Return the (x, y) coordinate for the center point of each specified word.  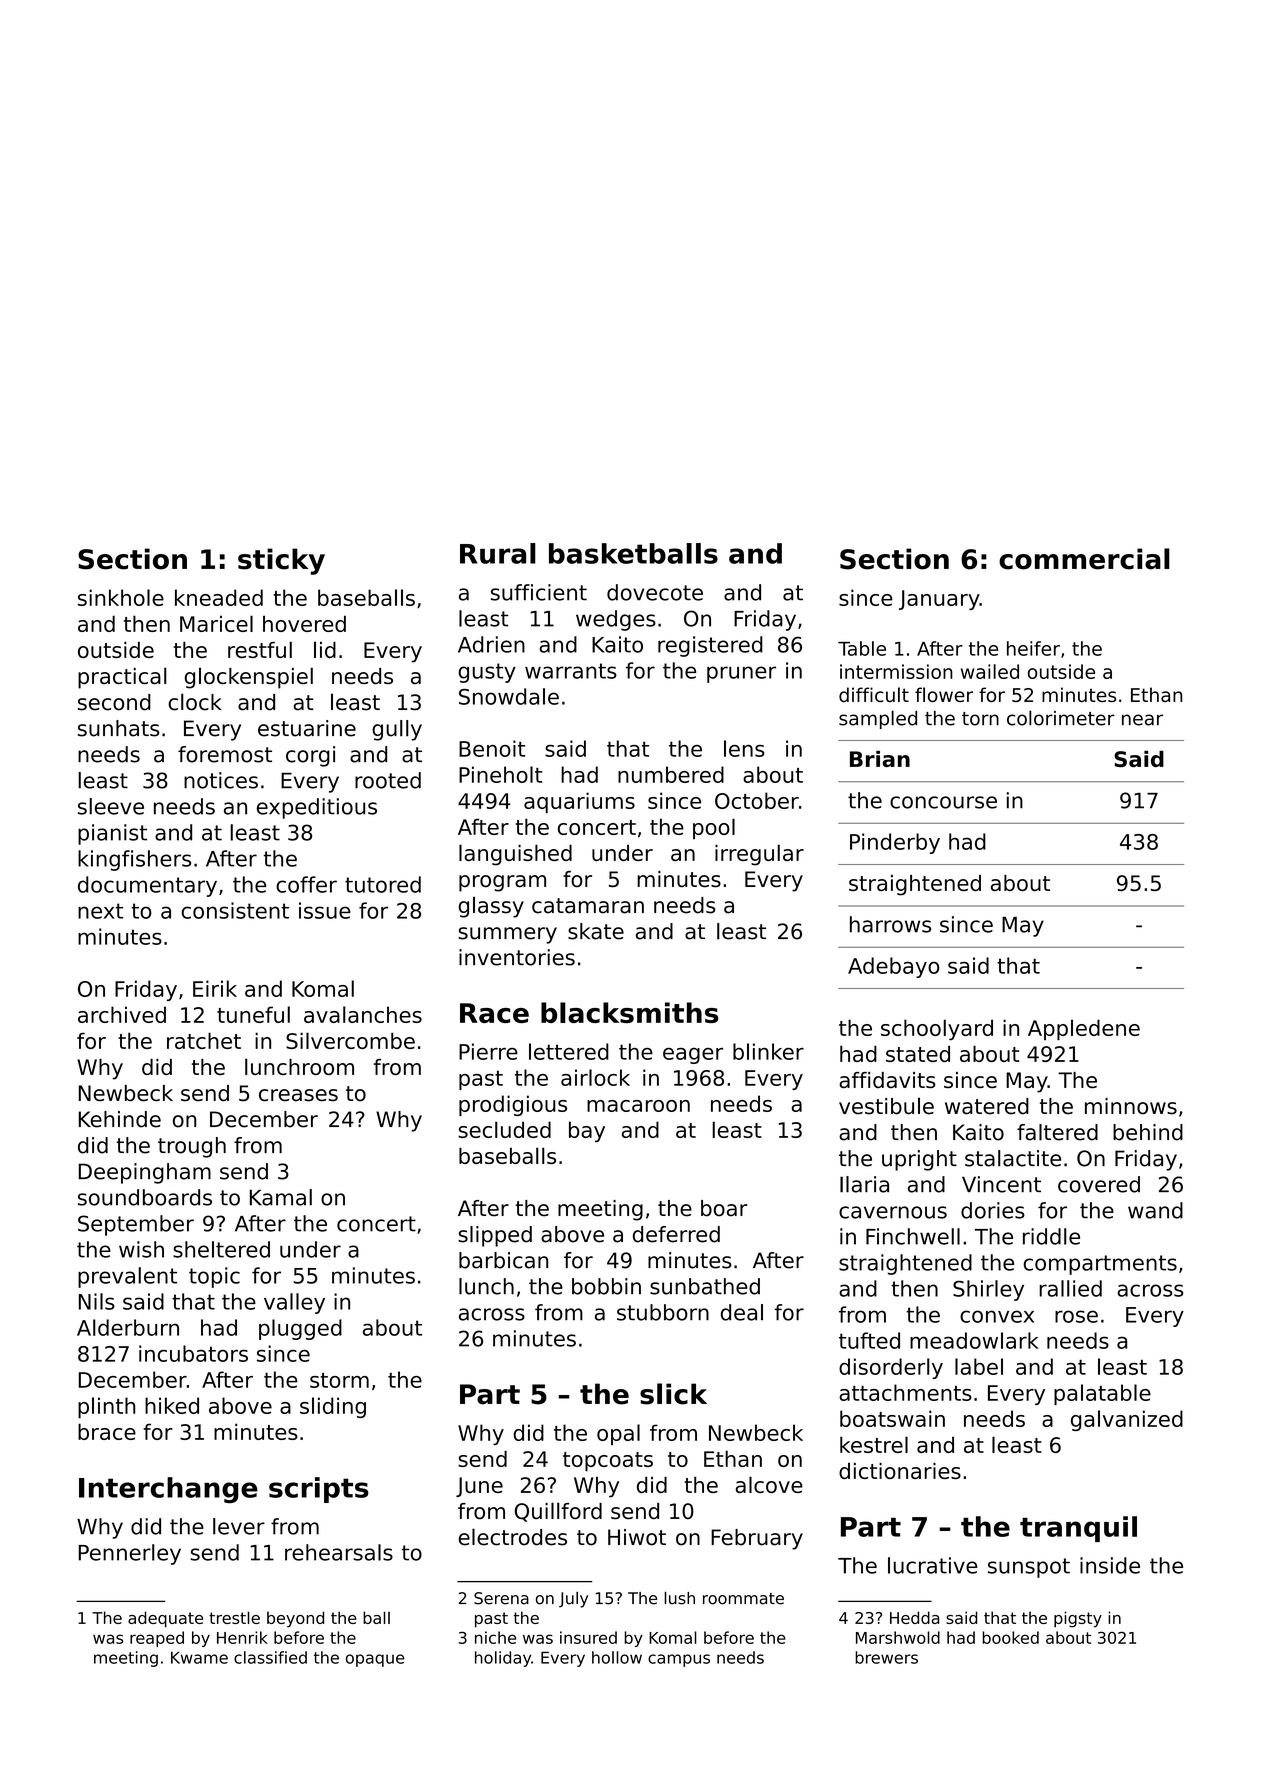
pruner (741, 674)
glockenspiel (249, 678)
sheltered (221, 1249)
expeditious (317, 808)
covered (1099, 1184)
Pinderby (895, 843)
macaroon (638, 1106)
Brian (880, 759)
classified (270, 1657)
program (502, 883)
